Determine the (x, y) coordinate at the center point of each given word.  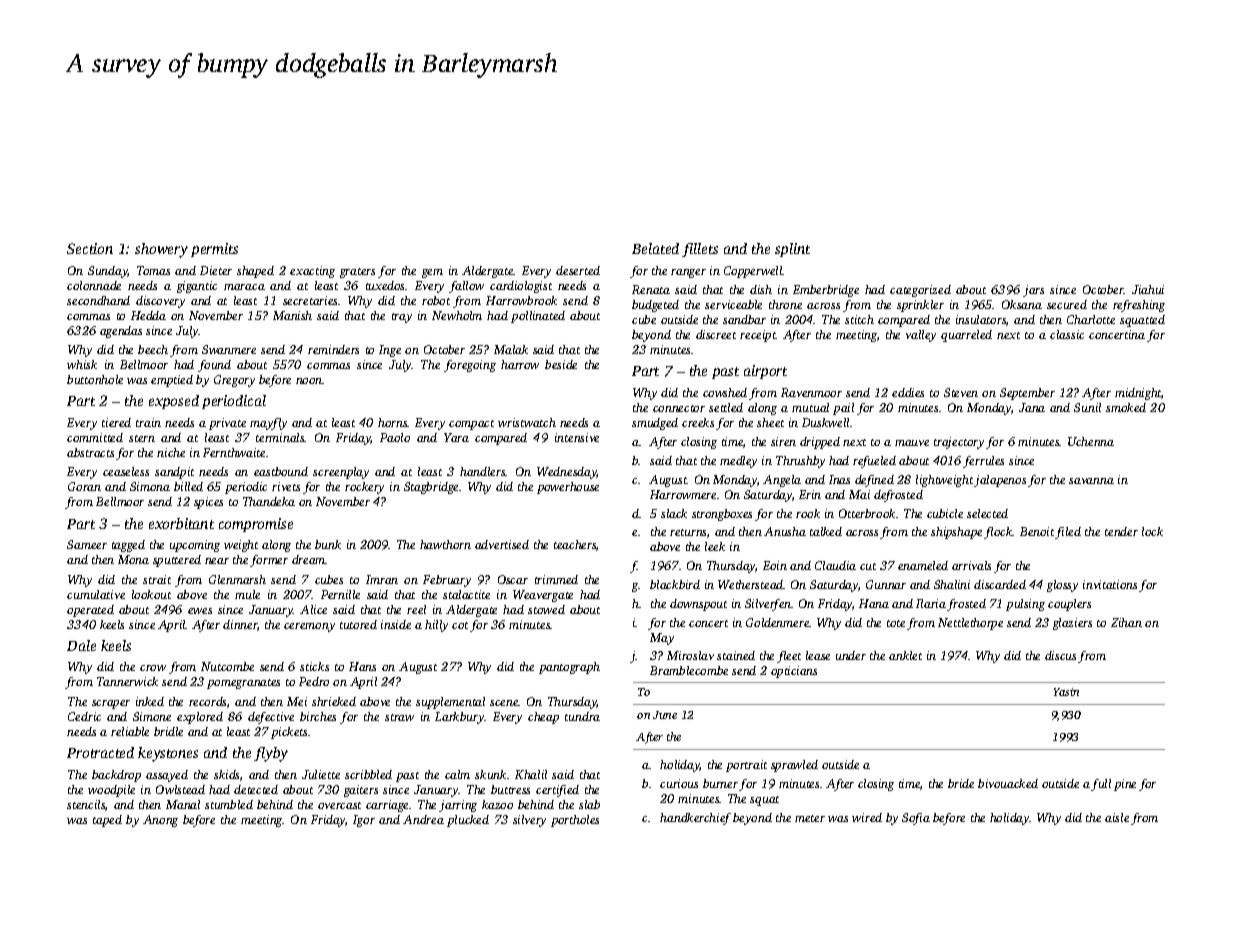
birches (318, 716)
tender (1121, 531)
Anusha (785, 531)
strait (157, 579)
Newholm (457, 315)
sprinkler (920, 306)
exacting (312, 272)
